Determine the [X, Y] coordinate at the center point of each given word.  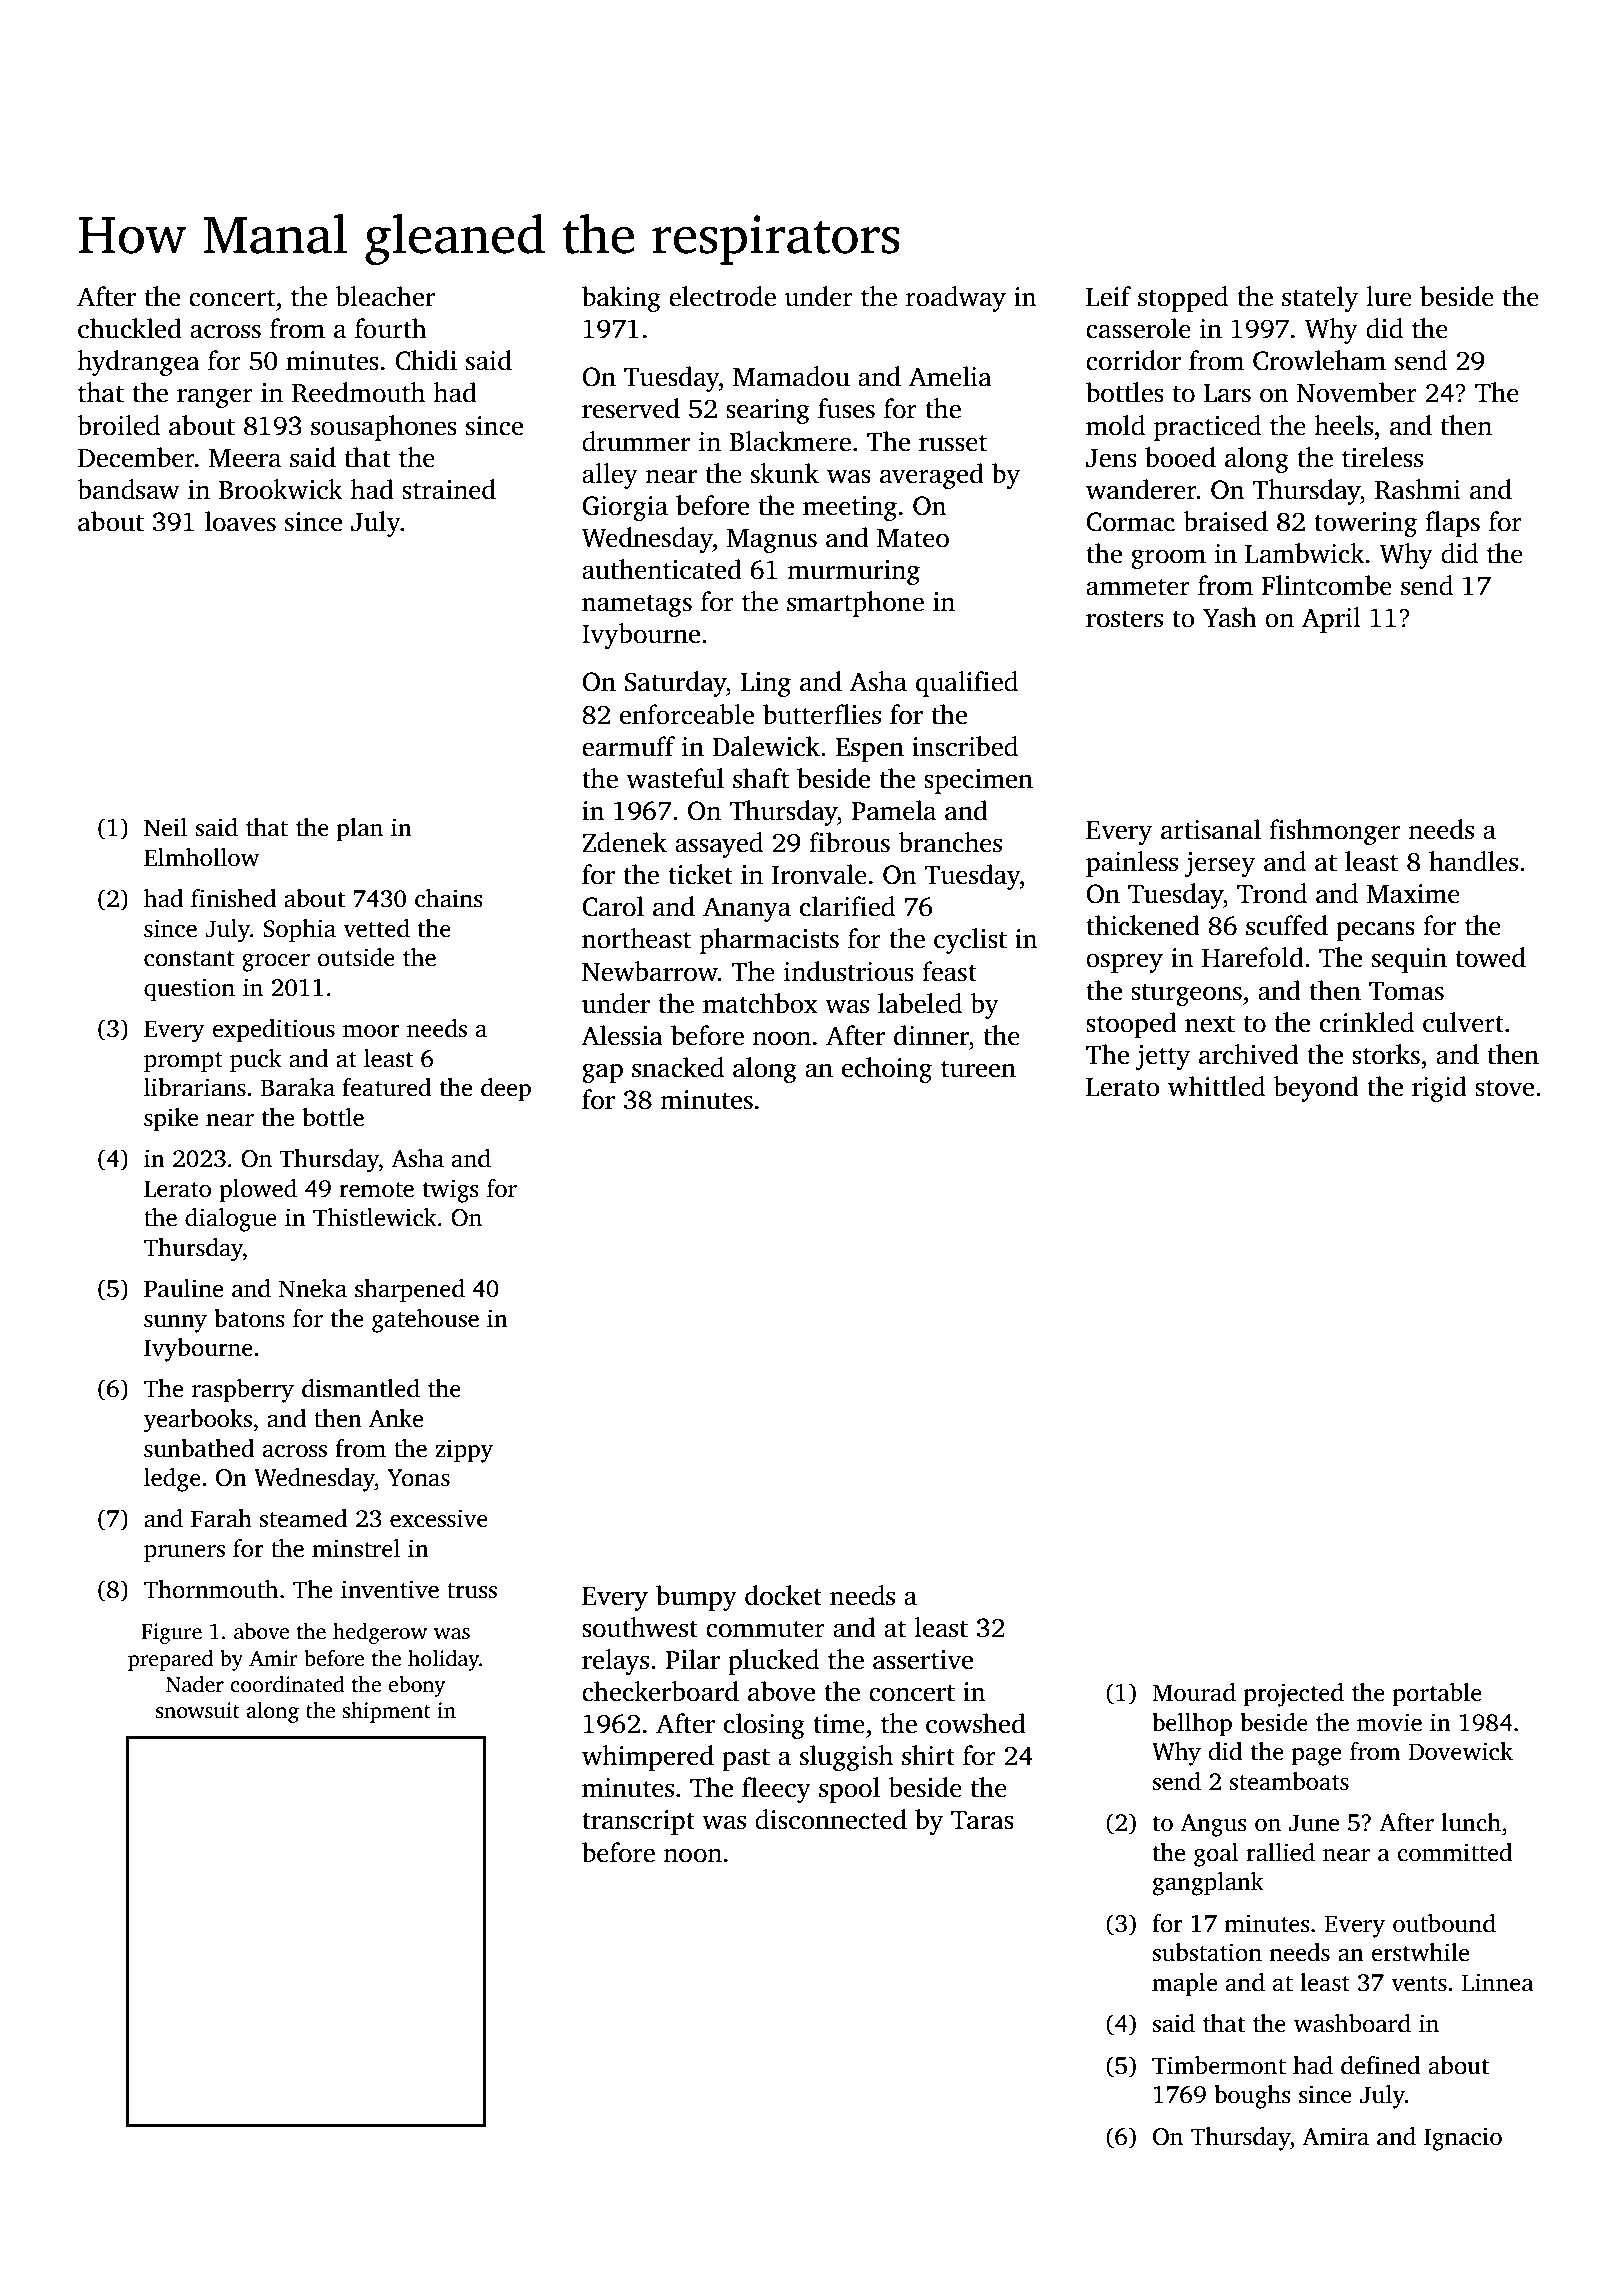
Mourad [1194, 1692]
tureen [978, 1069]
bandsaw [128, 489]
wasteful [675, 778]
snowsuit [198, 1710]
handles [1473, 861]
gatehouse [425, 1321]
